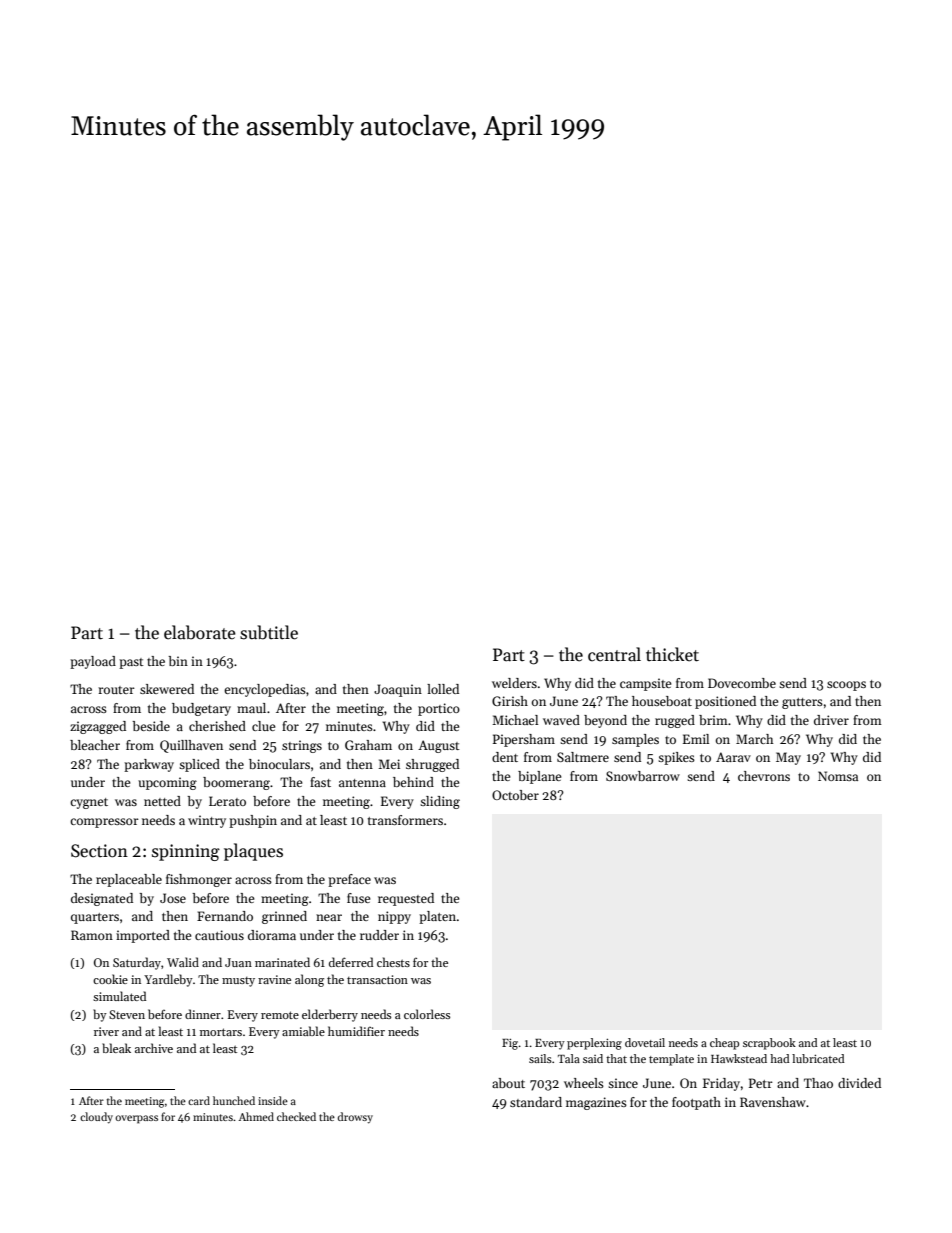  Describe the element at coordinates (764, 776) in the image. I see `chevrons` at that location.
